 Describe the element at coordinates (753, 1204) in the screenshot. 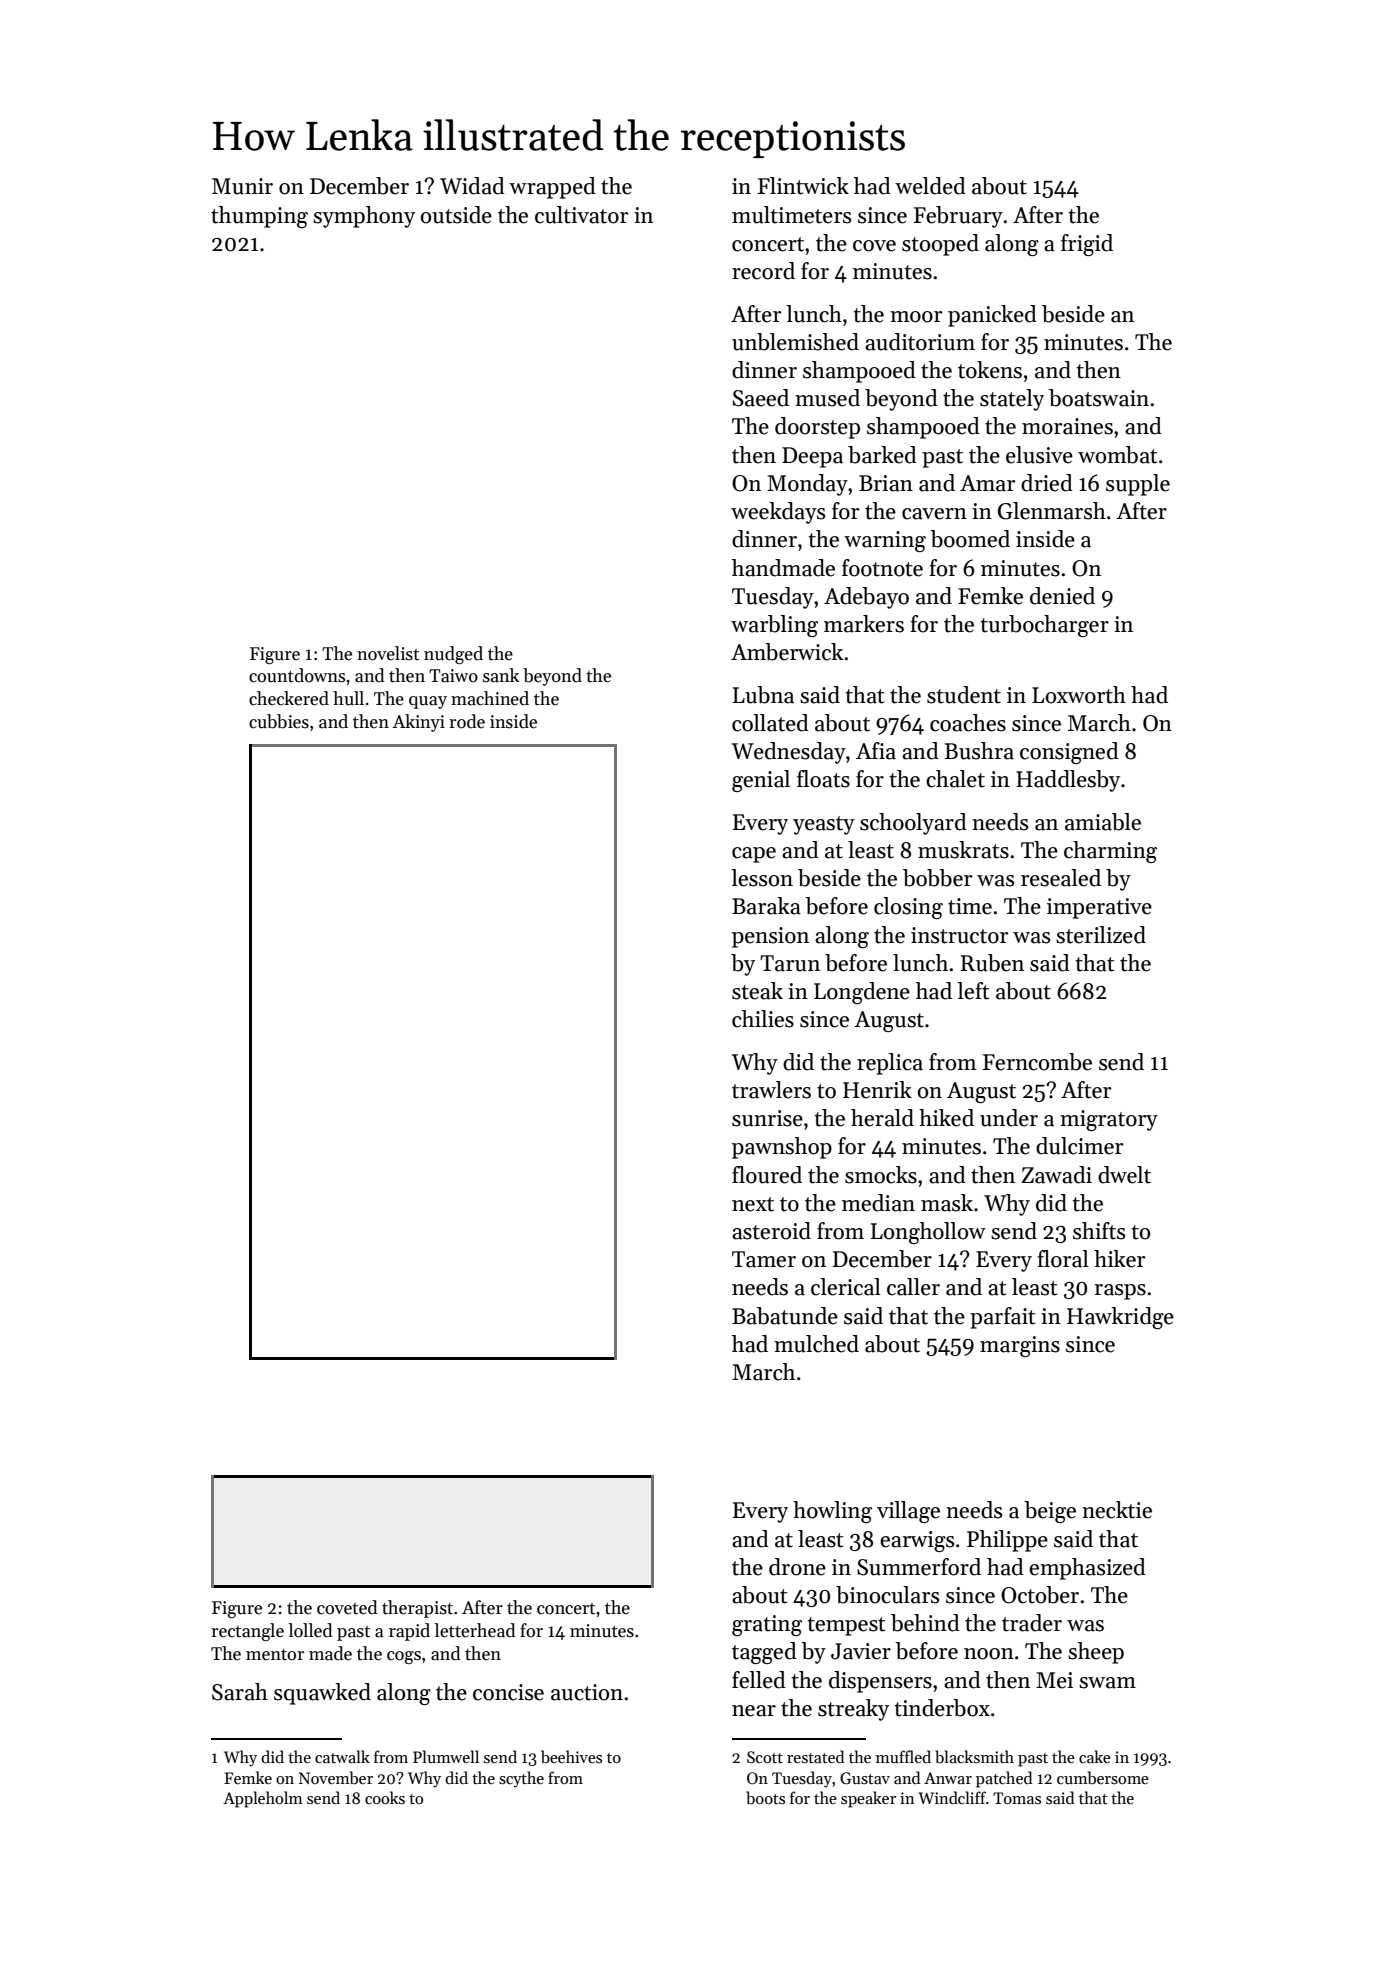

I see `next` at that location.
